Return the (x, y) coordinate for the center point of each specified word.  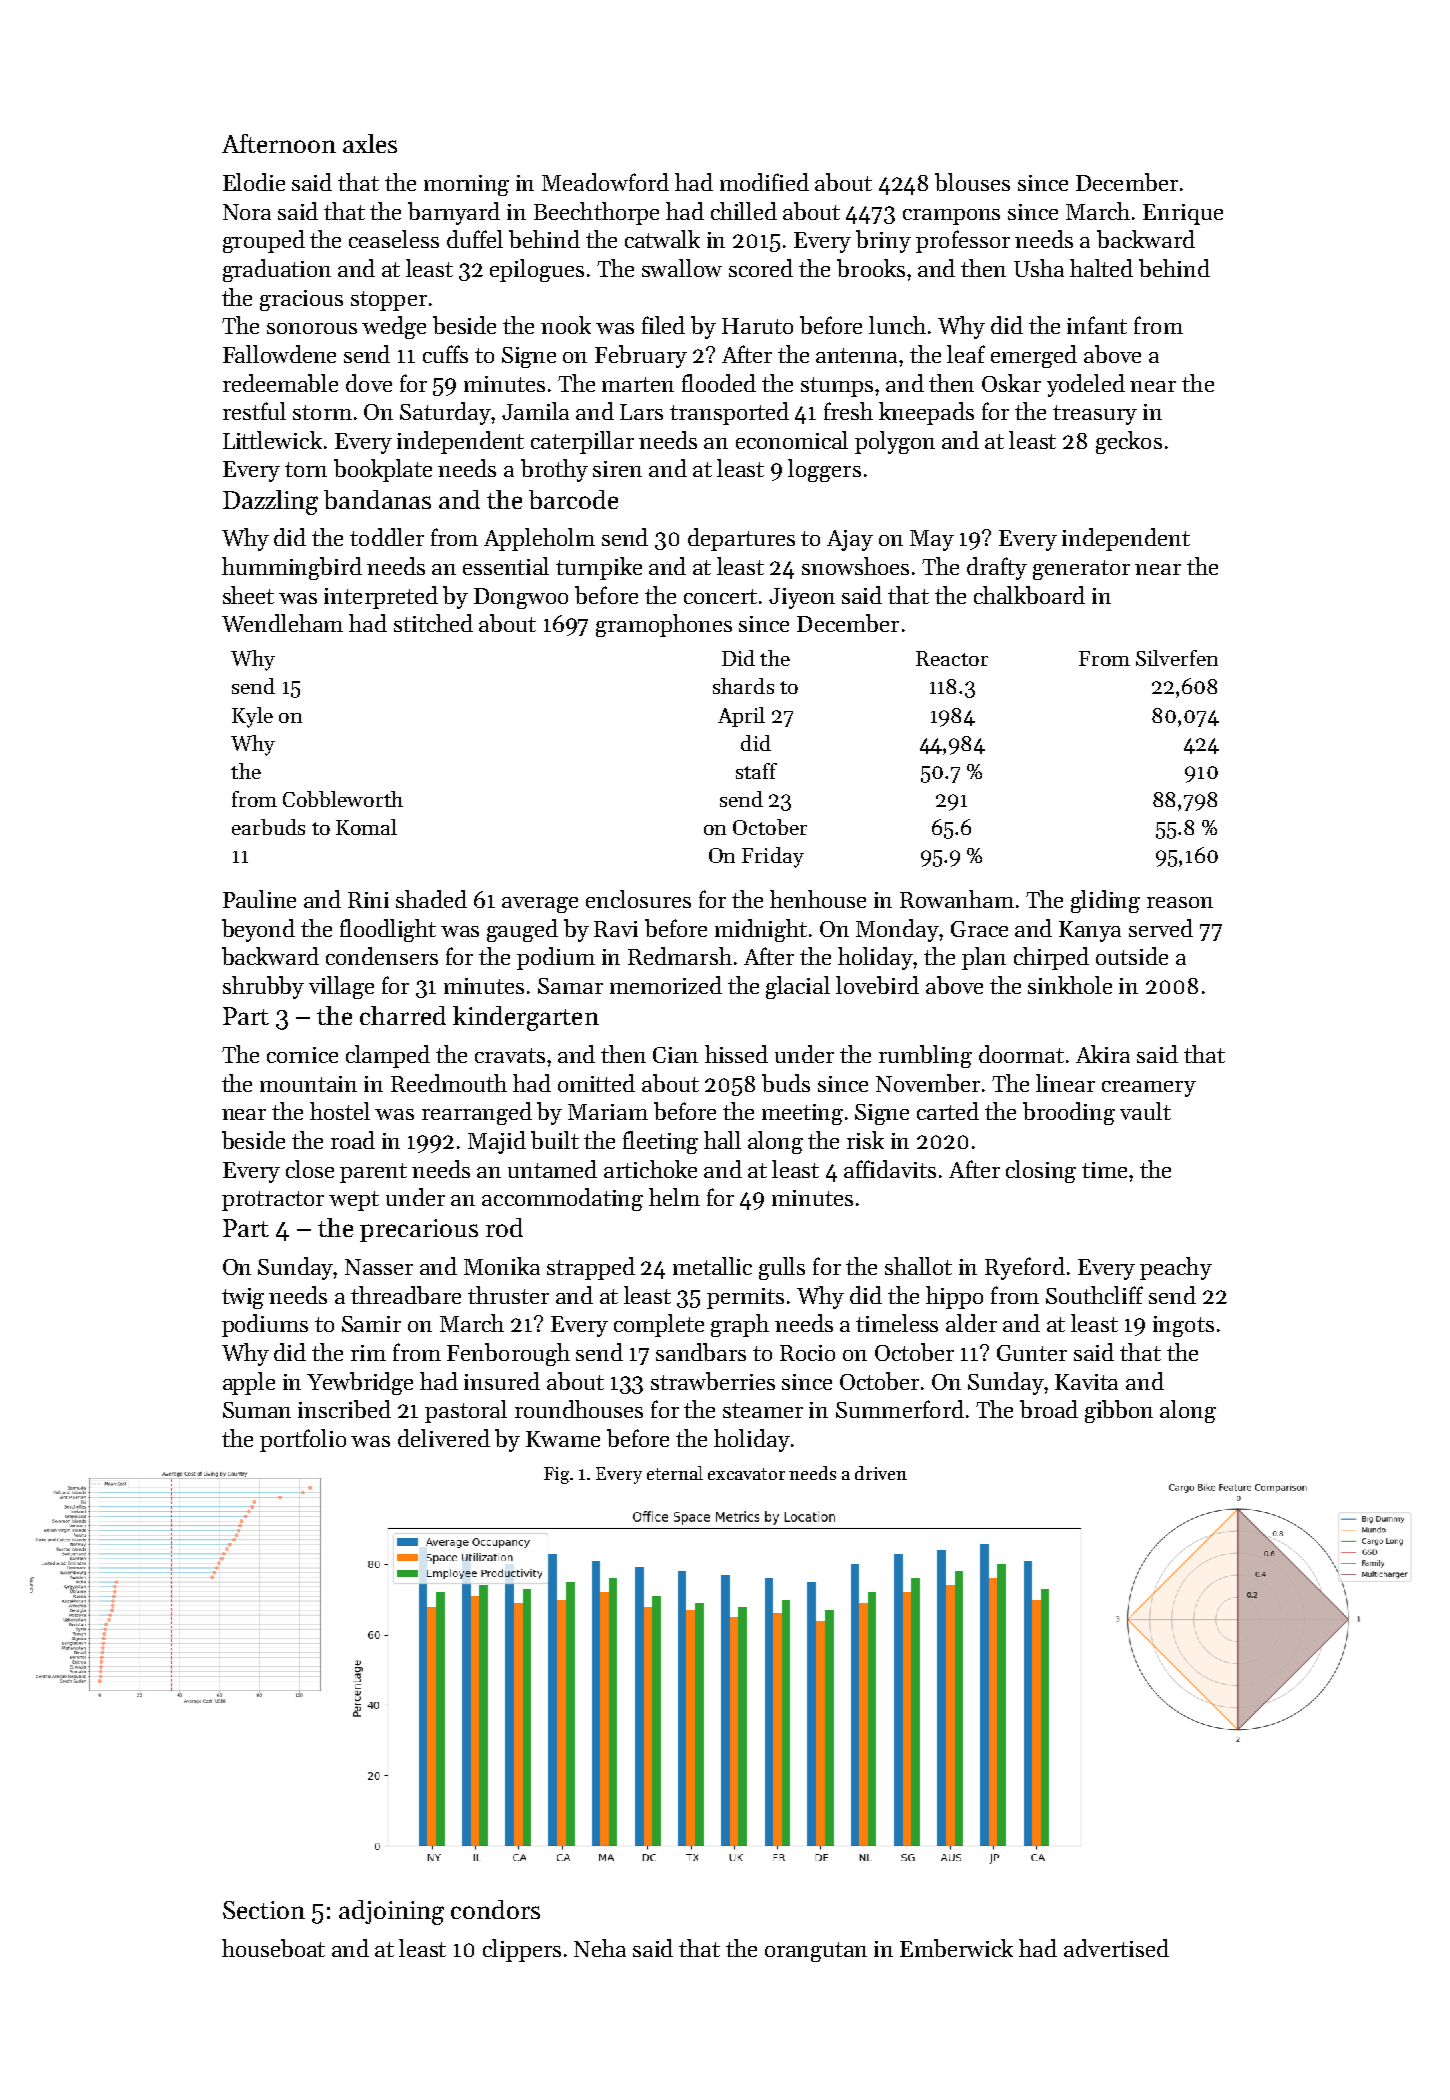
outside (1132, 956)
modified (764, 182)
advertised (1116, 1948)
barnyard (454, 213)
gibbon (1119, 1411)
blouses (972, 182)
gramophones (664, 625)
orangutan (816, 1952)
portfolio (303, 1440)
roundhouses (579, 1409)
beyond (258, 930)
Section (264, 1910)
